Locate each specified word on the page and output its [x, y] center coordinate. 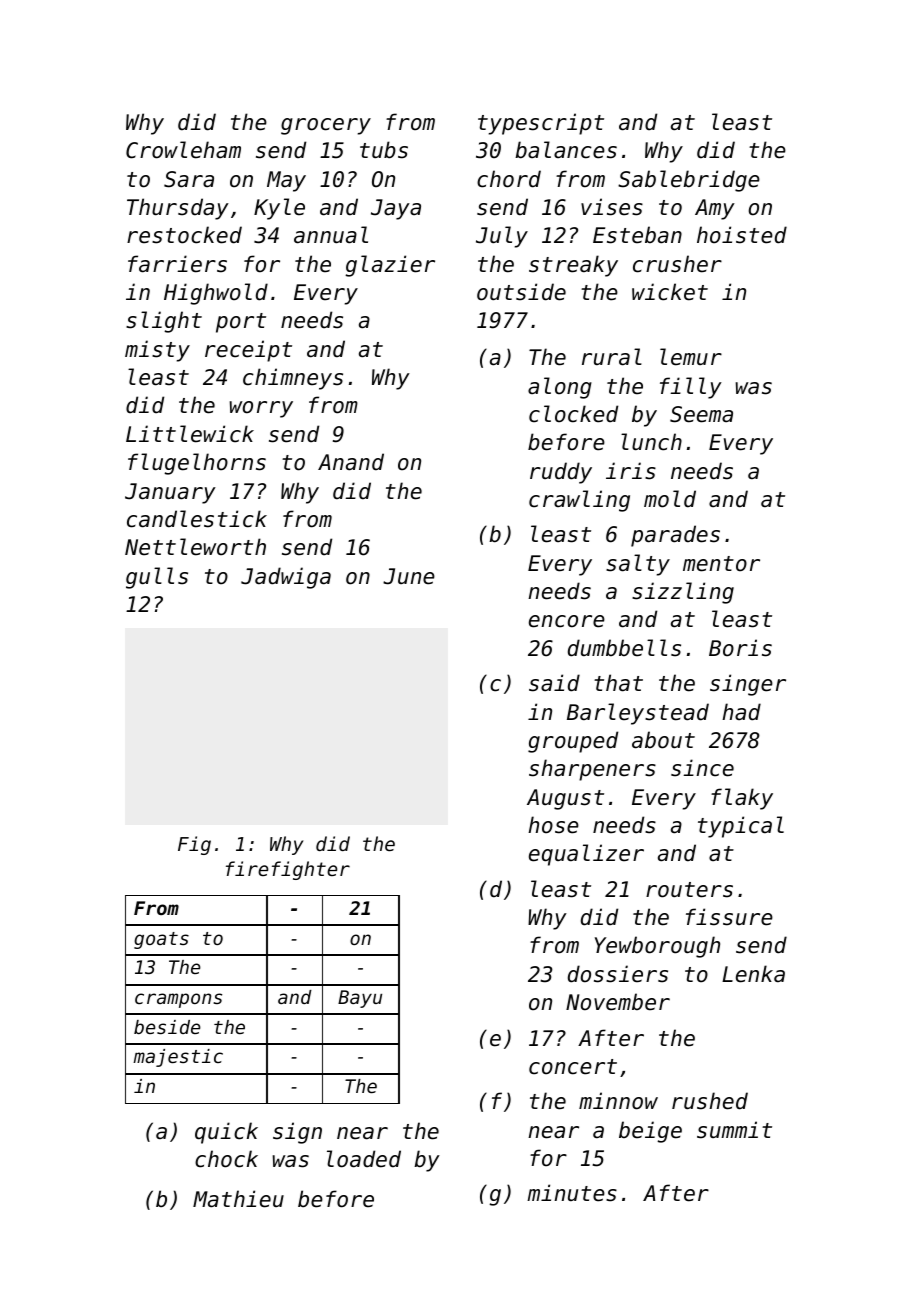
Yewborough [657, 947]
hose [553, 825]
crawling [579, 501]
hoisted [742, 235]
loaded [364, 1159]
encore [567, 621]
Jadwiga [286, 578]
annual [331, 235]
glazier [390, 266]
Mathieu [238, 1199]
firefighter [288, 870]
